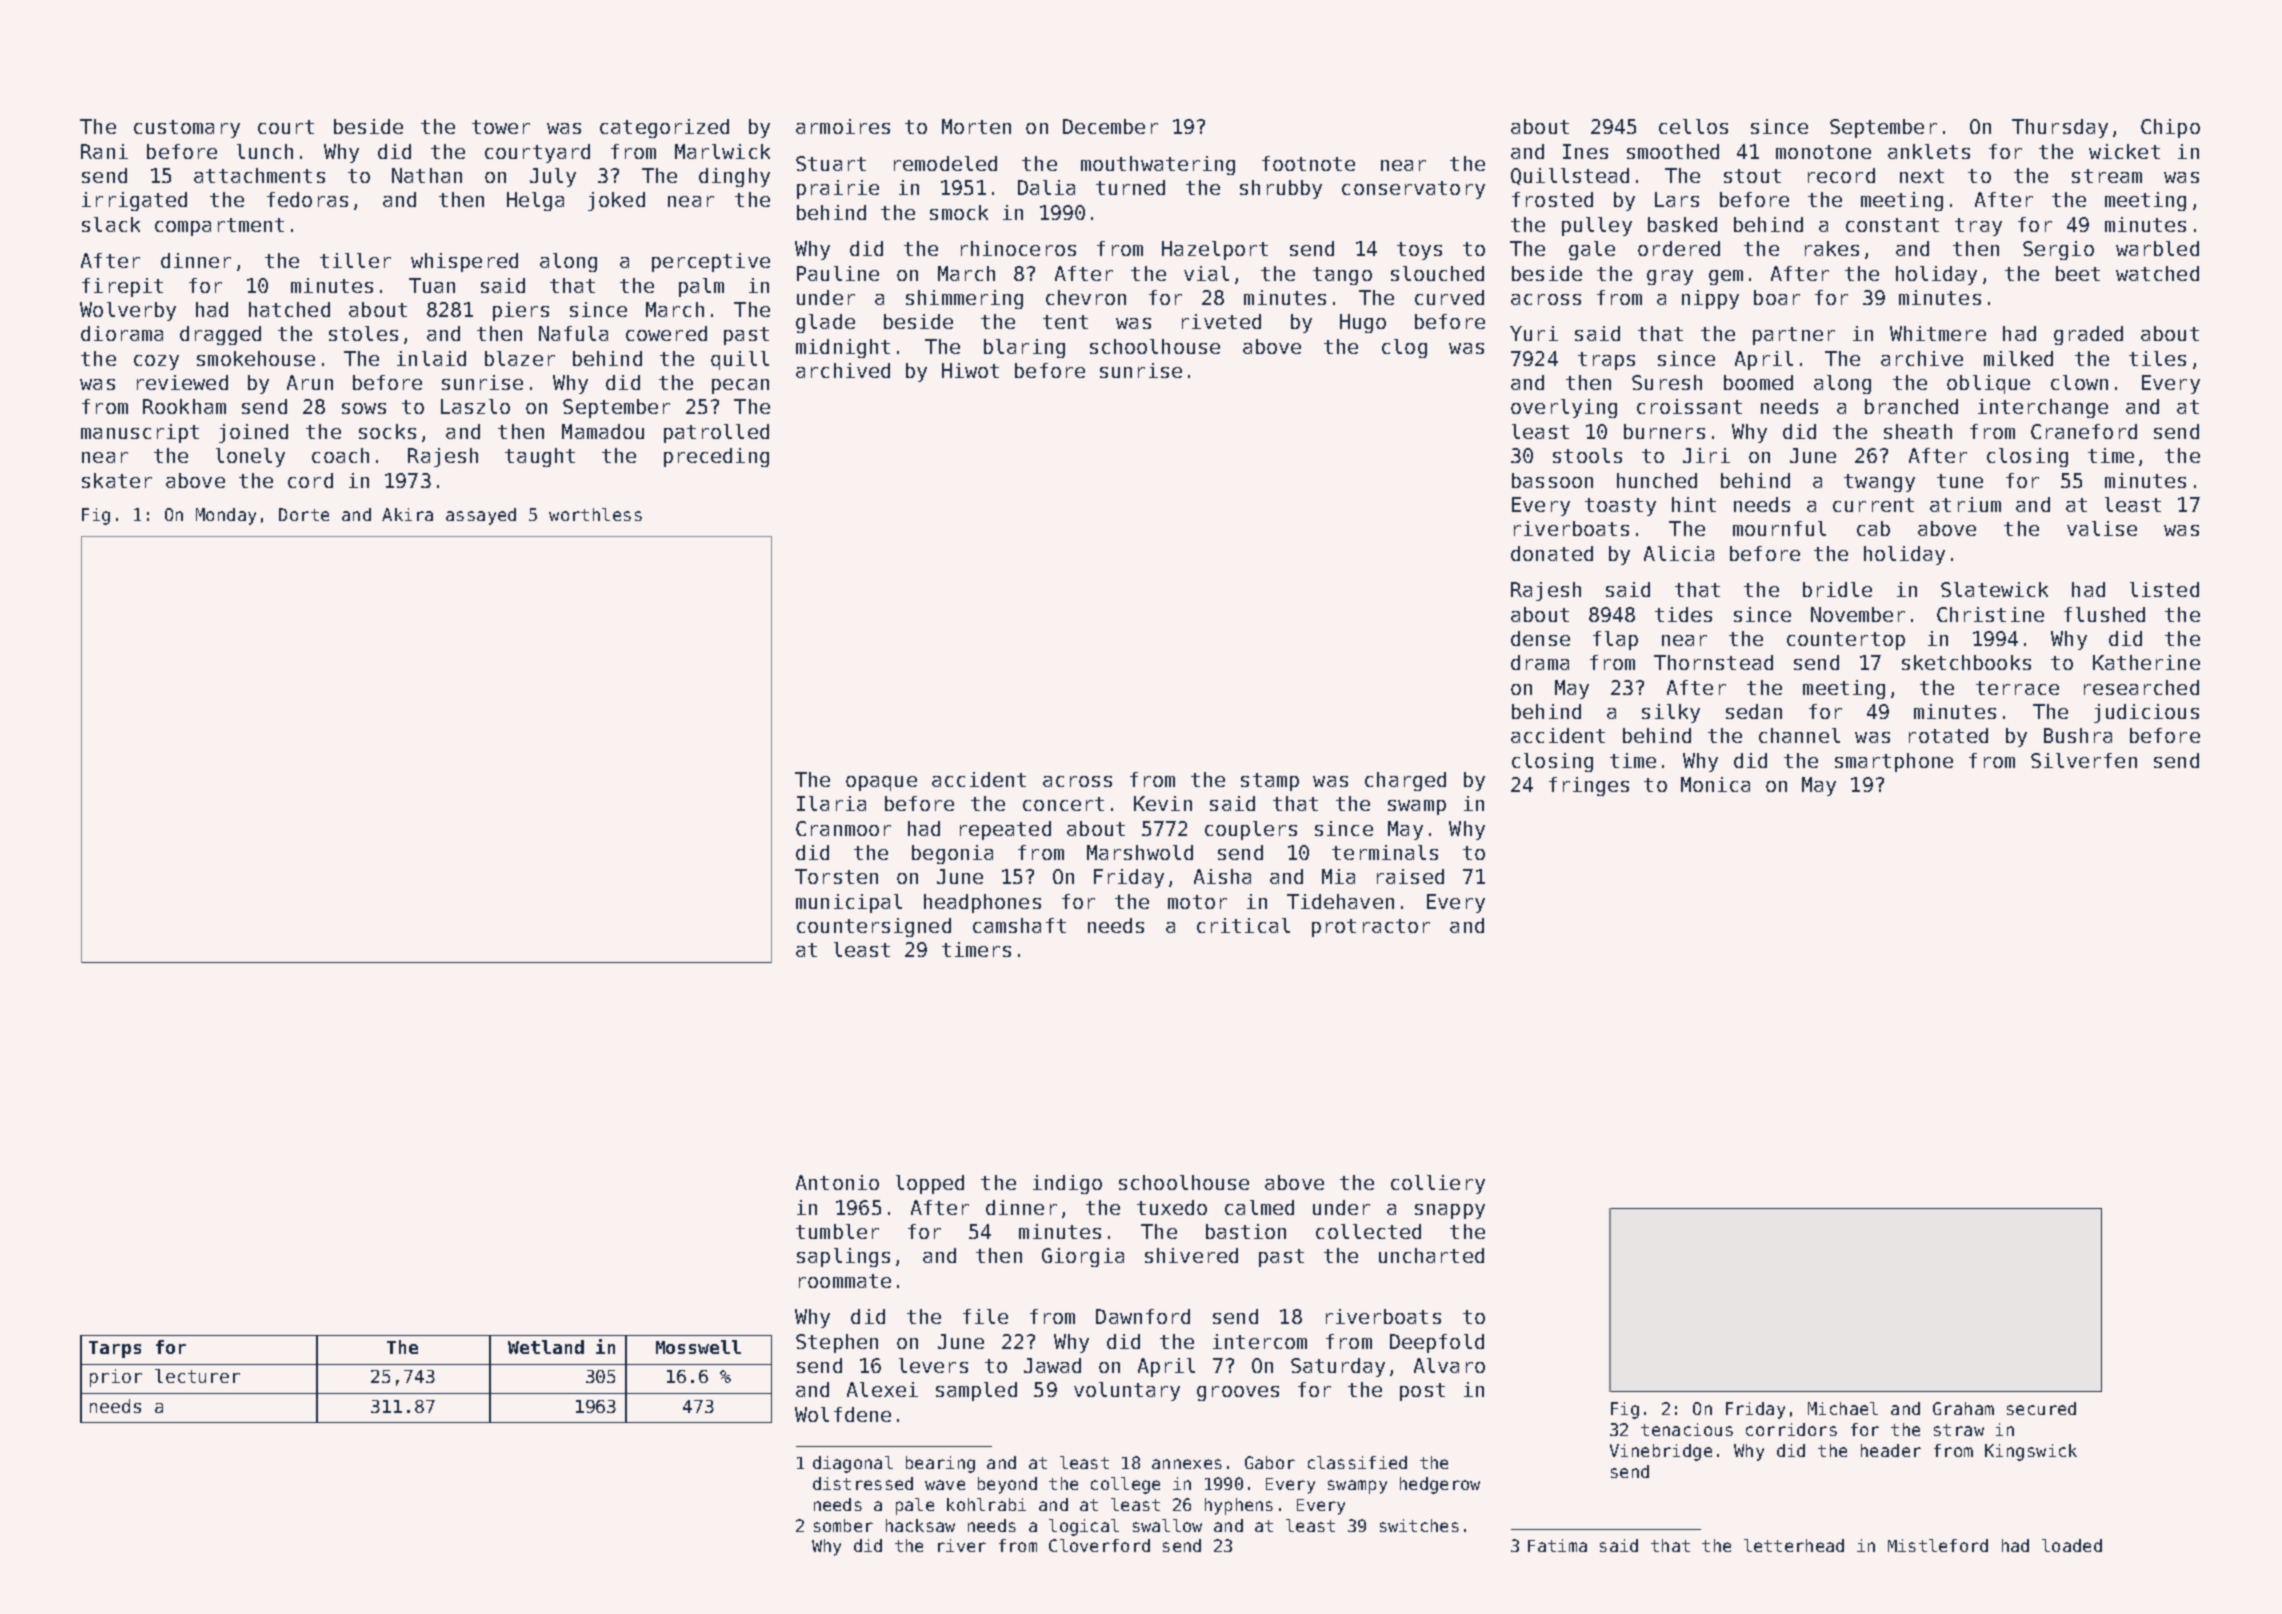 This document has width=2282, height=1614. Describe the element at coordinates (874, 927) in the document. I see `countersigned` at that location.
